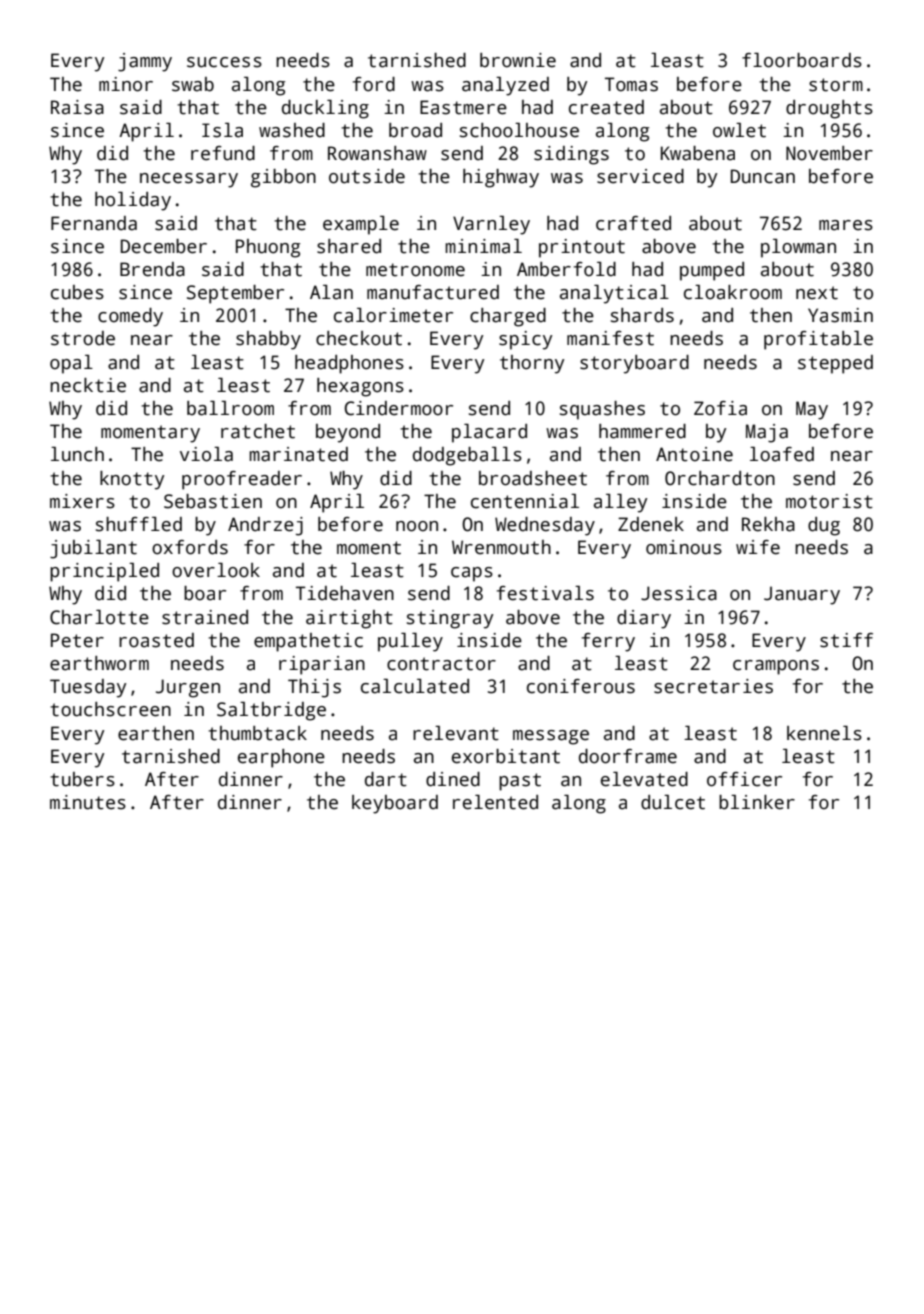  Describe the element at coordinates (518, 60) in the screenshot. I see `brownie` at that location.
